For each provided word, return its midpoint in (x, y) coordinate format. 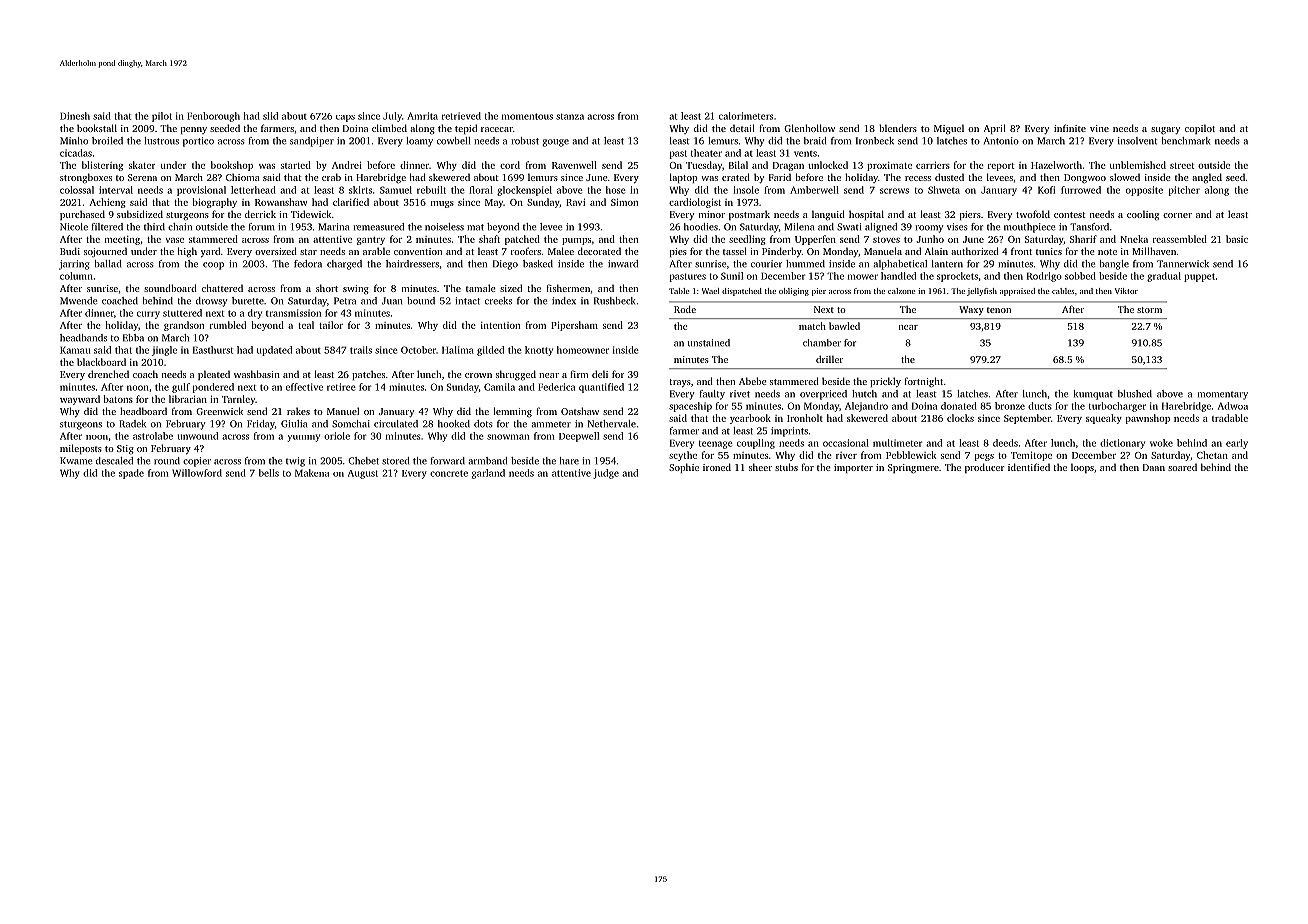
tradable (1230, 418)
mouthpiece (1029, 228)
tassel (735, 251)
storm (1149, 310)
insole (746, 190)
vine (1099, 128)
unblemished (1138, 165)
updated (274, 351)
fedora (308, 264)
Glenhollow (809, 128)
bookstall (97, 128)
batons (118, 399)
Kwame (76, 461)
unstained (709, 343)
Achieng (108, 203)
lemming (512, 412)
